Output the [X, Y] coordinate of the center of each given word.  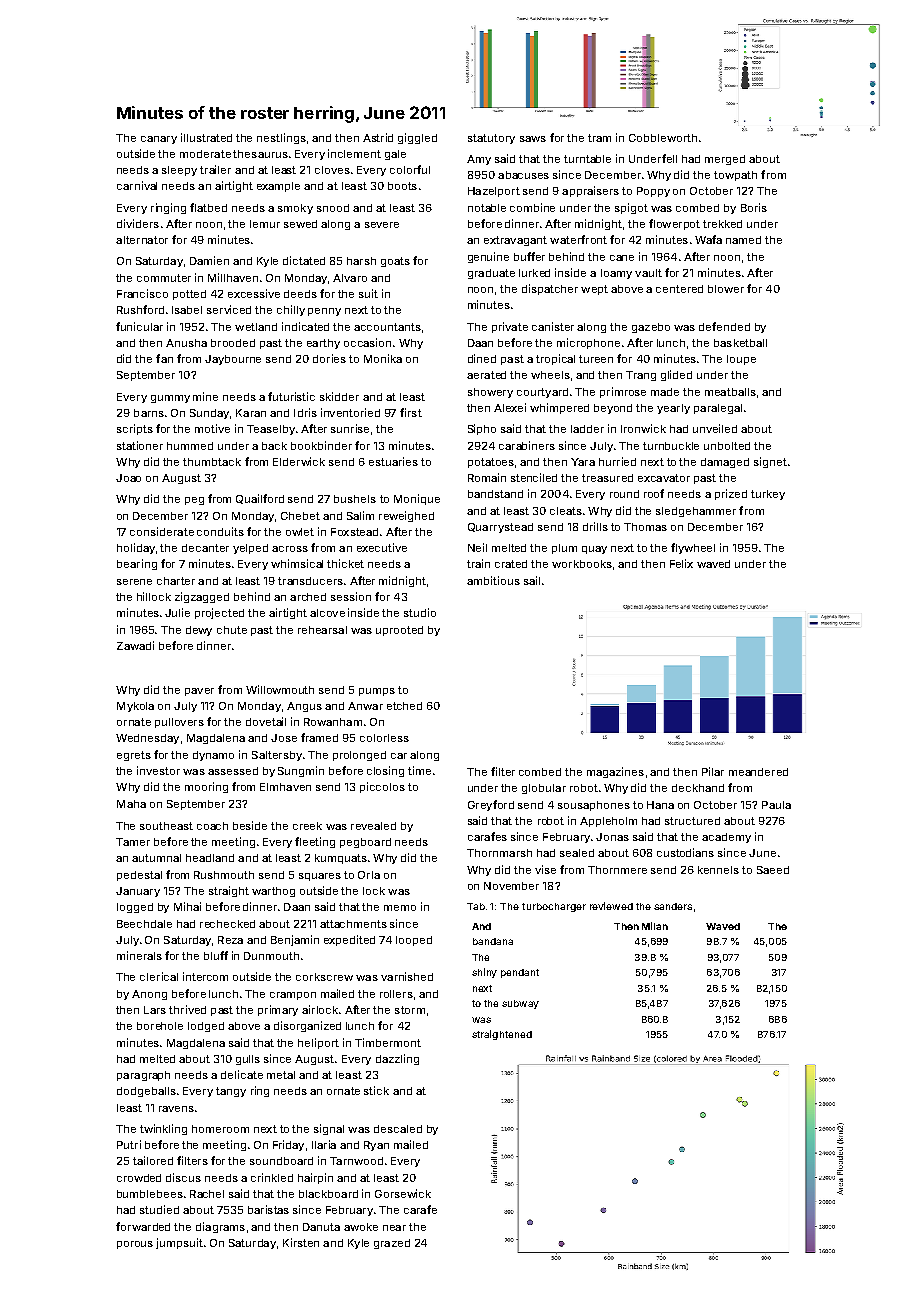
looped [414, 941]
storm [410, 1010]
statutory [491, 139]
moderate [205, 154]
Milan [655, 926]
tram [599, 138]
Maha [131, 804]
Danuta [321, 1227]
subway [520, 1004]
